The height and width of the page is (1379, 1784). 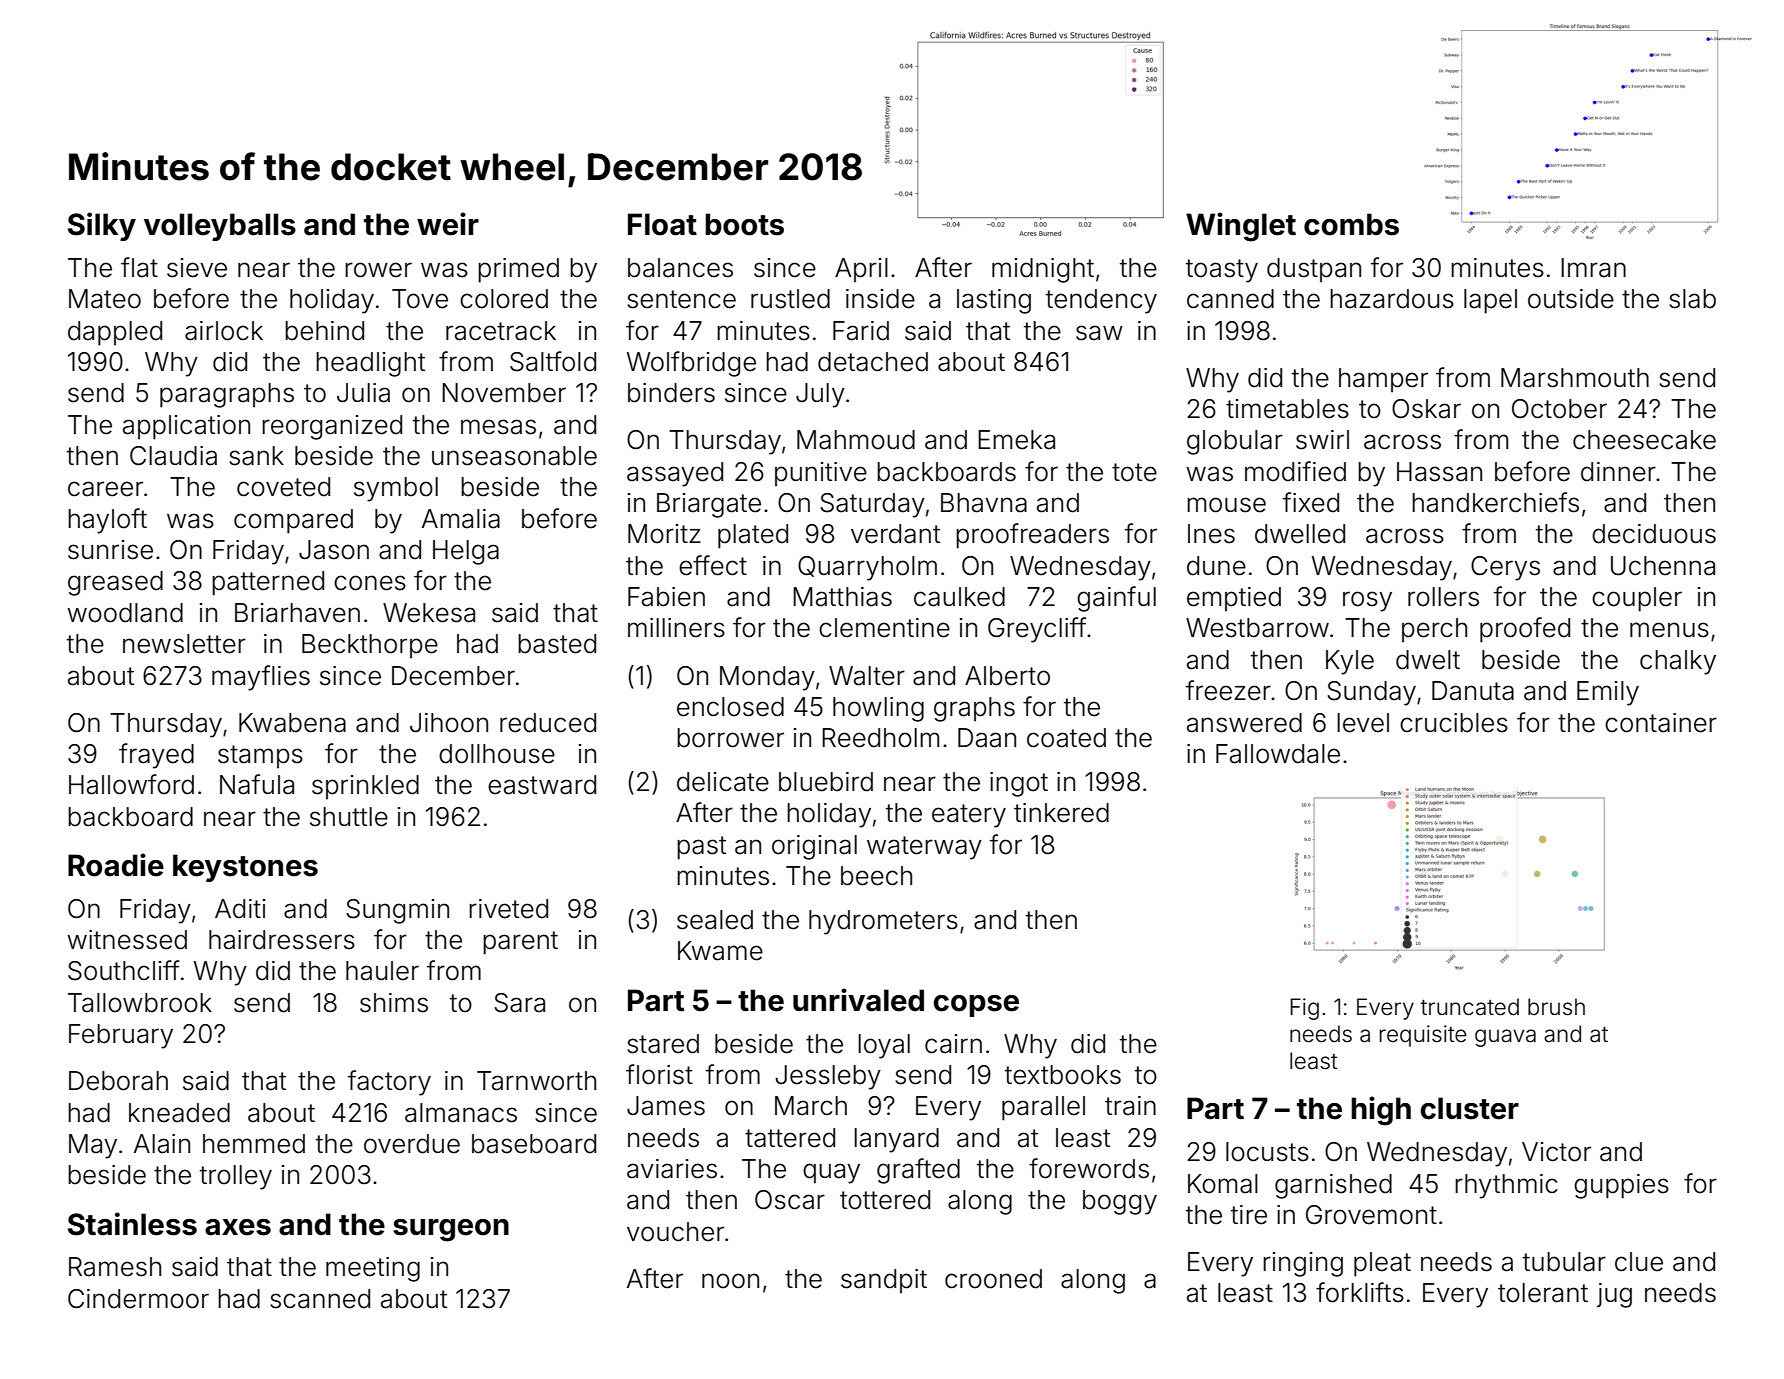 What do you see at coordinates (518, 270) in the page?
I see `primed` at bounding box center [518, 270].
